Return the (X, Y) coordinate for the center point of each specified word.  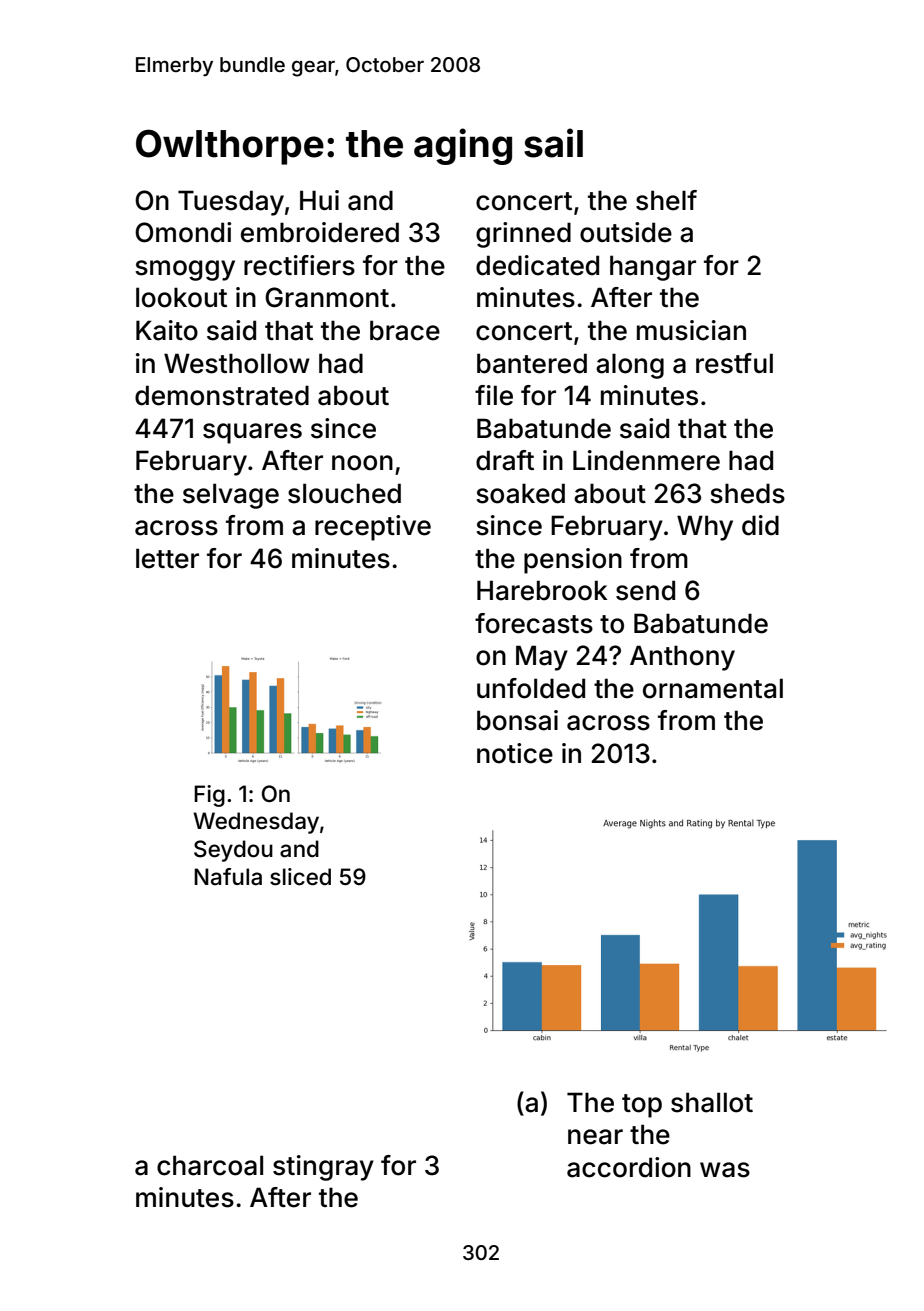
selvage (231, 496)
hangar (653, 268)
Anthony (682, 658)
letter (167, 558)
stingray (323, 1168)
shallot (712, 1102)
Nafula (228, 877)
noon (362, 463)
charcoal (210, 1165)
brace (405, 330)
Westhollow (237, 363)
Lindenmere (646, 460)
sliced (300, 877)
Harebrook (542, 590)
